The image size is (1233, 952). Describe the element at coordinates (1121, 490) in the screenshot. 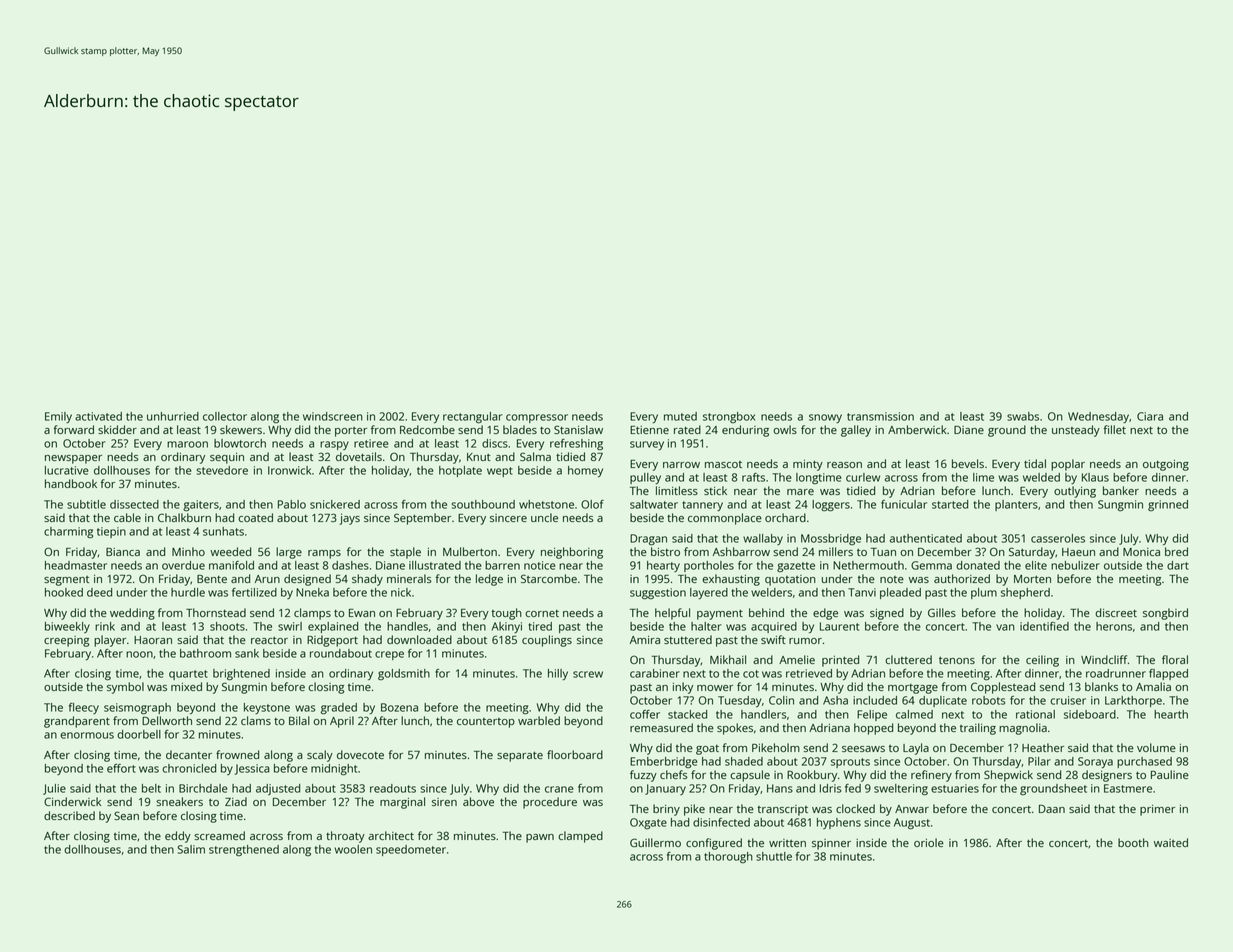

I see `banker` at that location.
